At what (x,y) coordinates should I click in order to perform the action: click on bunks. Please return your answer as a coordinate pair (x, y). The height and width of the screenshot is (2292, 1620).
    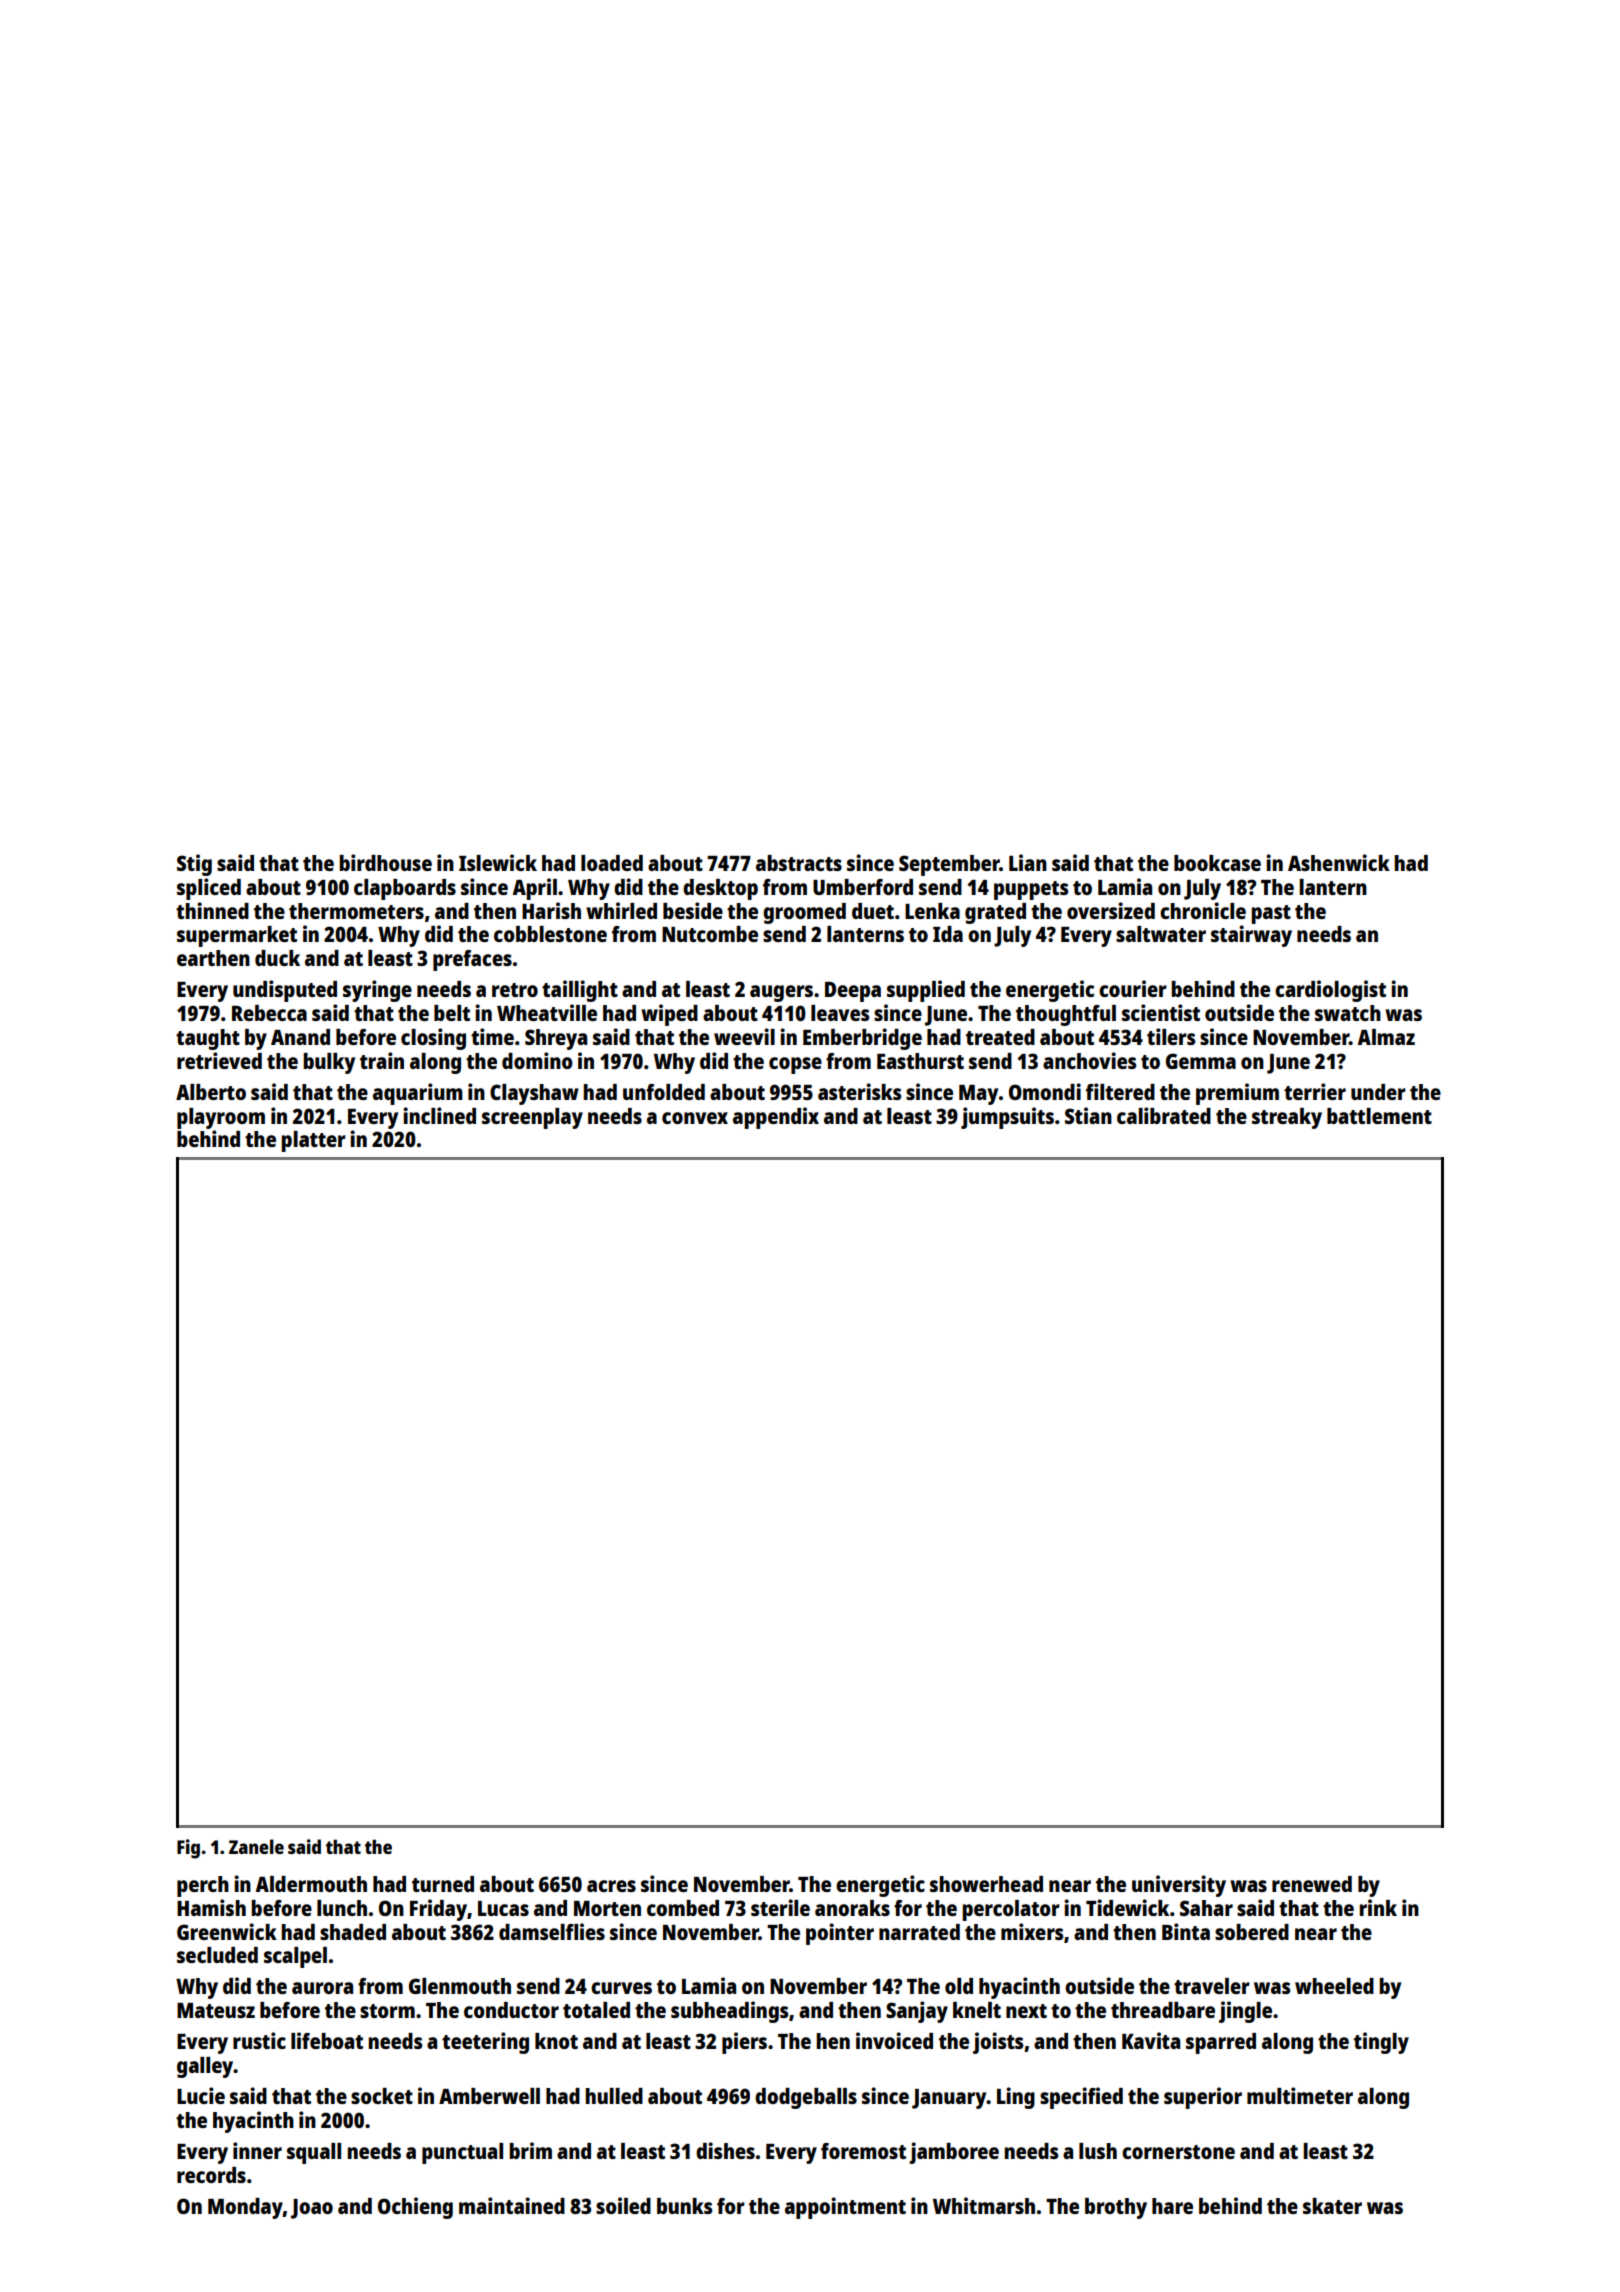
    Looking at the image, I should click on (685, 2206).
